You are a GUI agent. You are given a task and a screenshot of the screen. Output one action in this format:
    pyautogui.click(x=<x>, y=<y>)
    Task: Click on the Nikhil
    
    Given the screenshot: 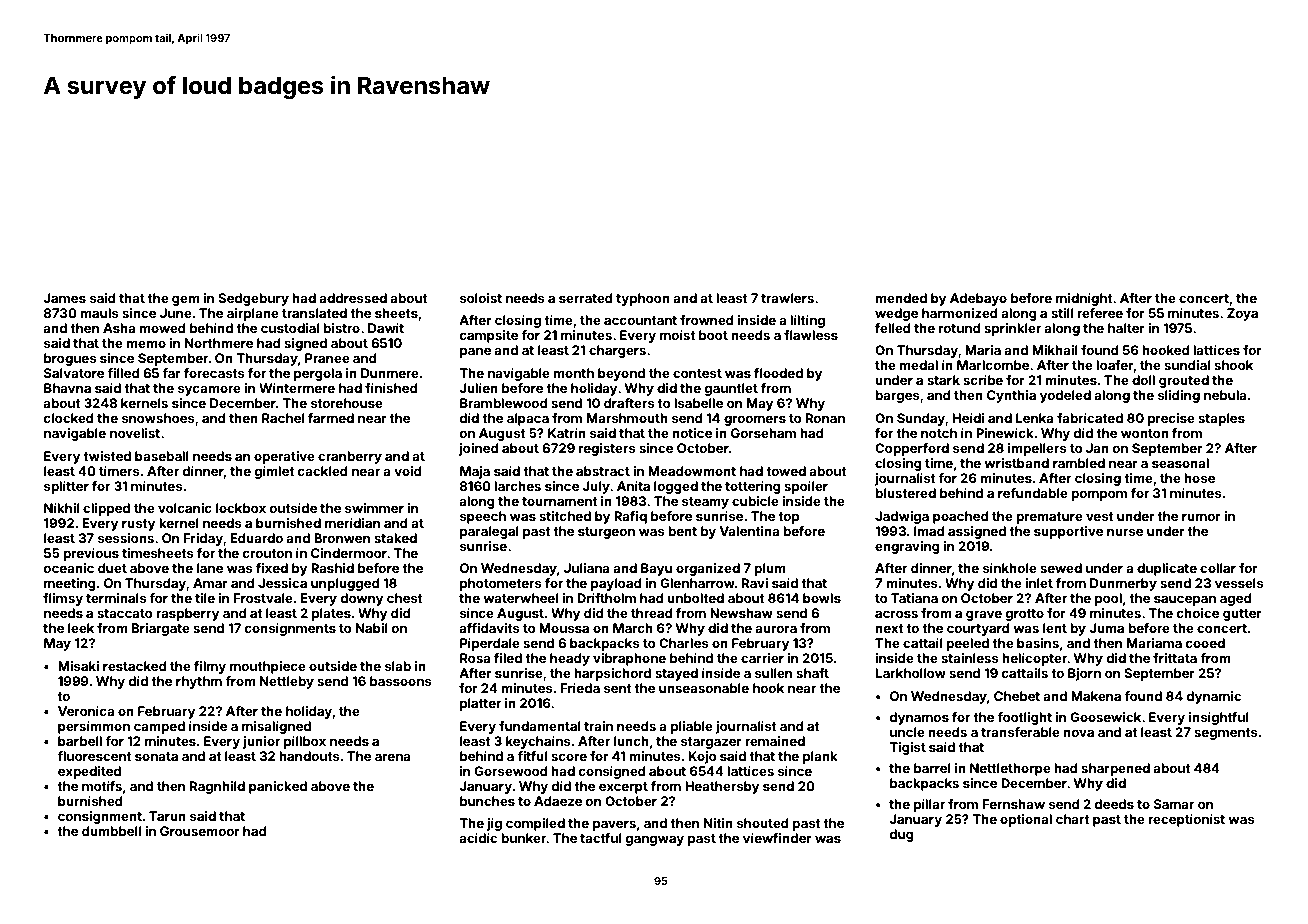 What is the action you would take?
    pyautogui.click(x=61, y=508)
